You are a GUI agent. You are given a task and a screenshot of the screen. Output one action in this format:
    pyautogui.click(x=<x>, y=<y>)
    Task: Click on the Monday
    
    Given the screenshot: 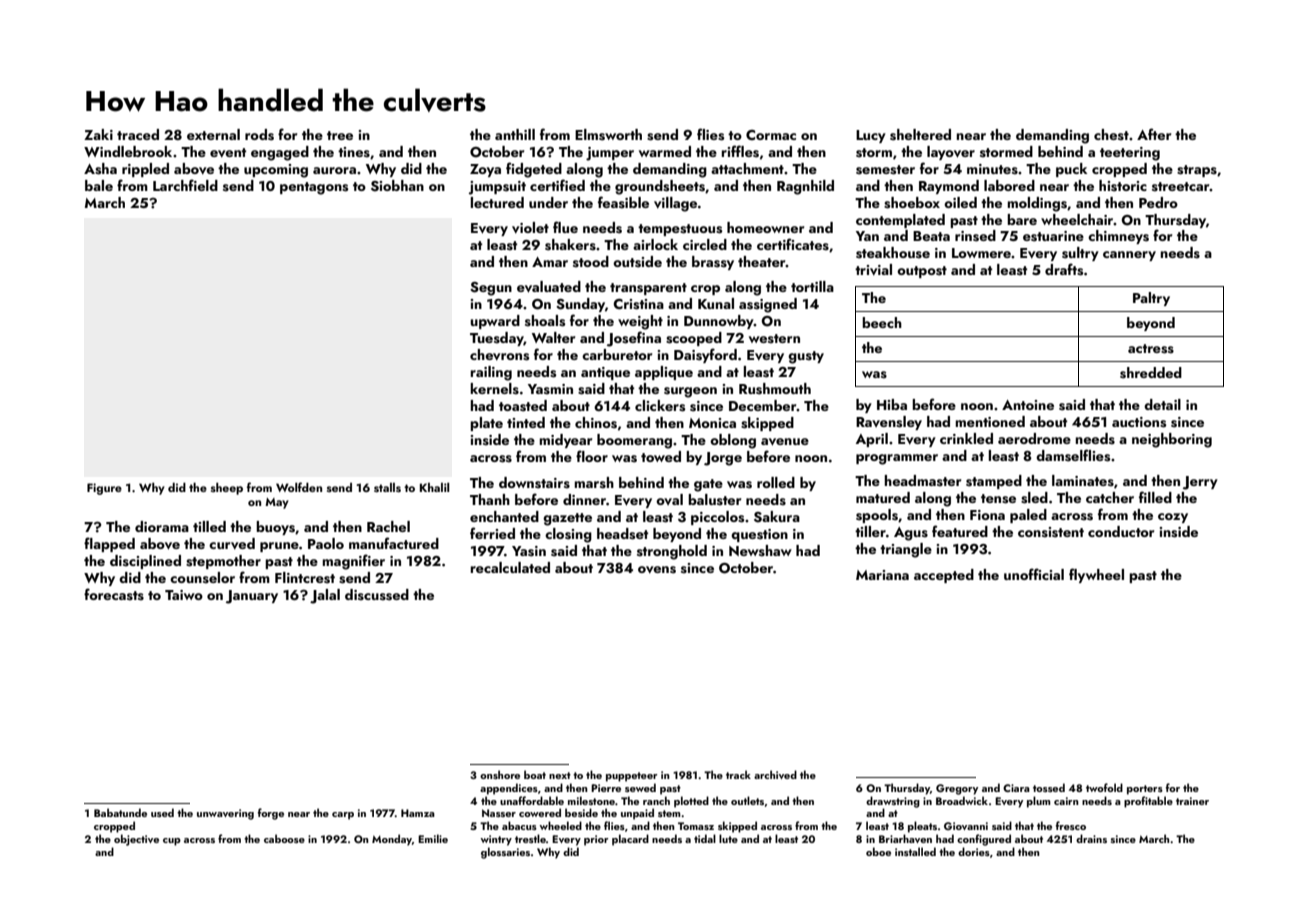 What is the action you would take?
    pyautogui.click(x=392, y=840)
